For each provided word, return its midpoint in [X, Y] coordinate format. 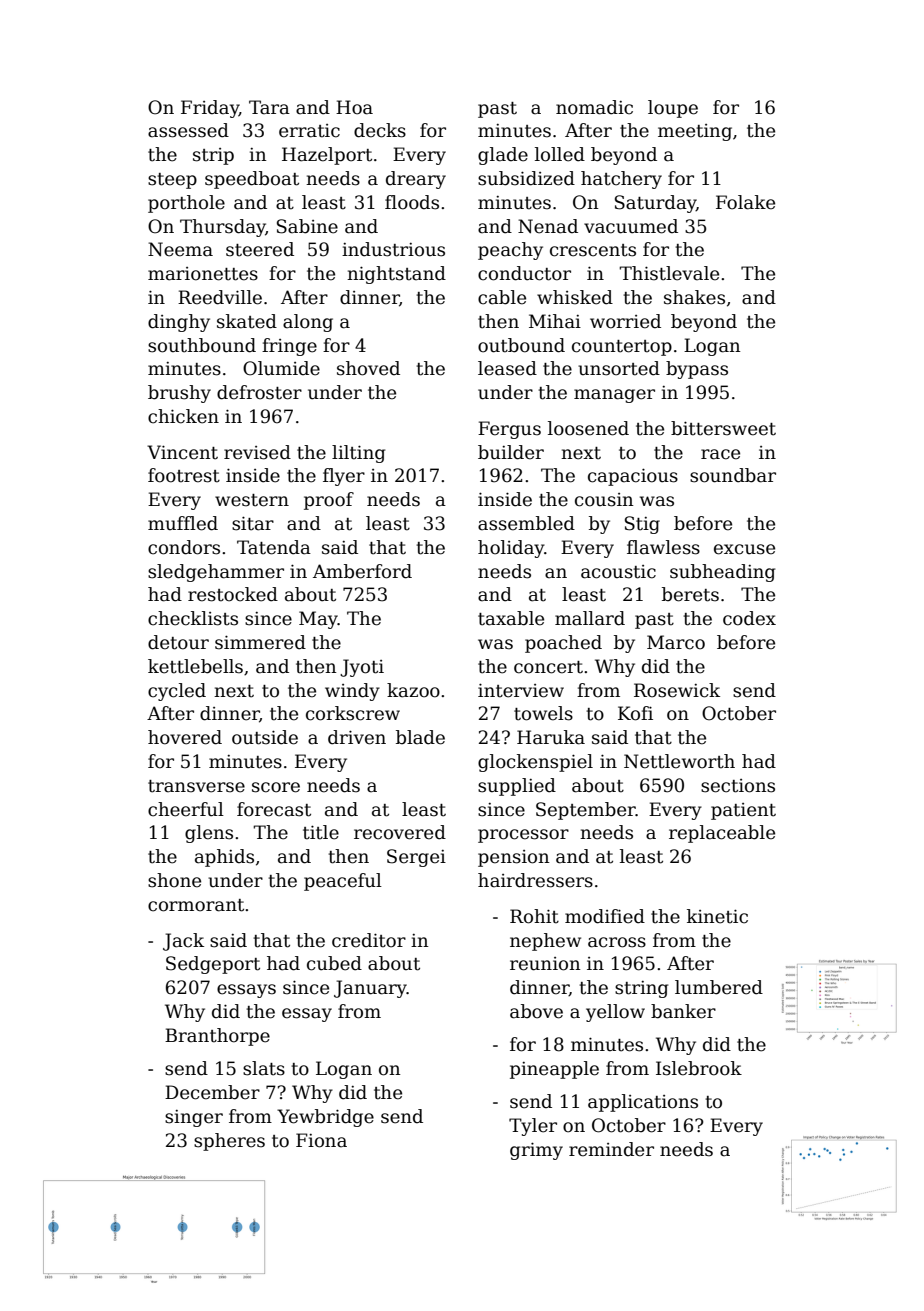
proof [329, 501]
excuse [744, 549]
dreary [416, 180]
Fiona [321, 1140]
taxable [511, 618]
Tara [269, 107]
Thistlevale [669, 273]
